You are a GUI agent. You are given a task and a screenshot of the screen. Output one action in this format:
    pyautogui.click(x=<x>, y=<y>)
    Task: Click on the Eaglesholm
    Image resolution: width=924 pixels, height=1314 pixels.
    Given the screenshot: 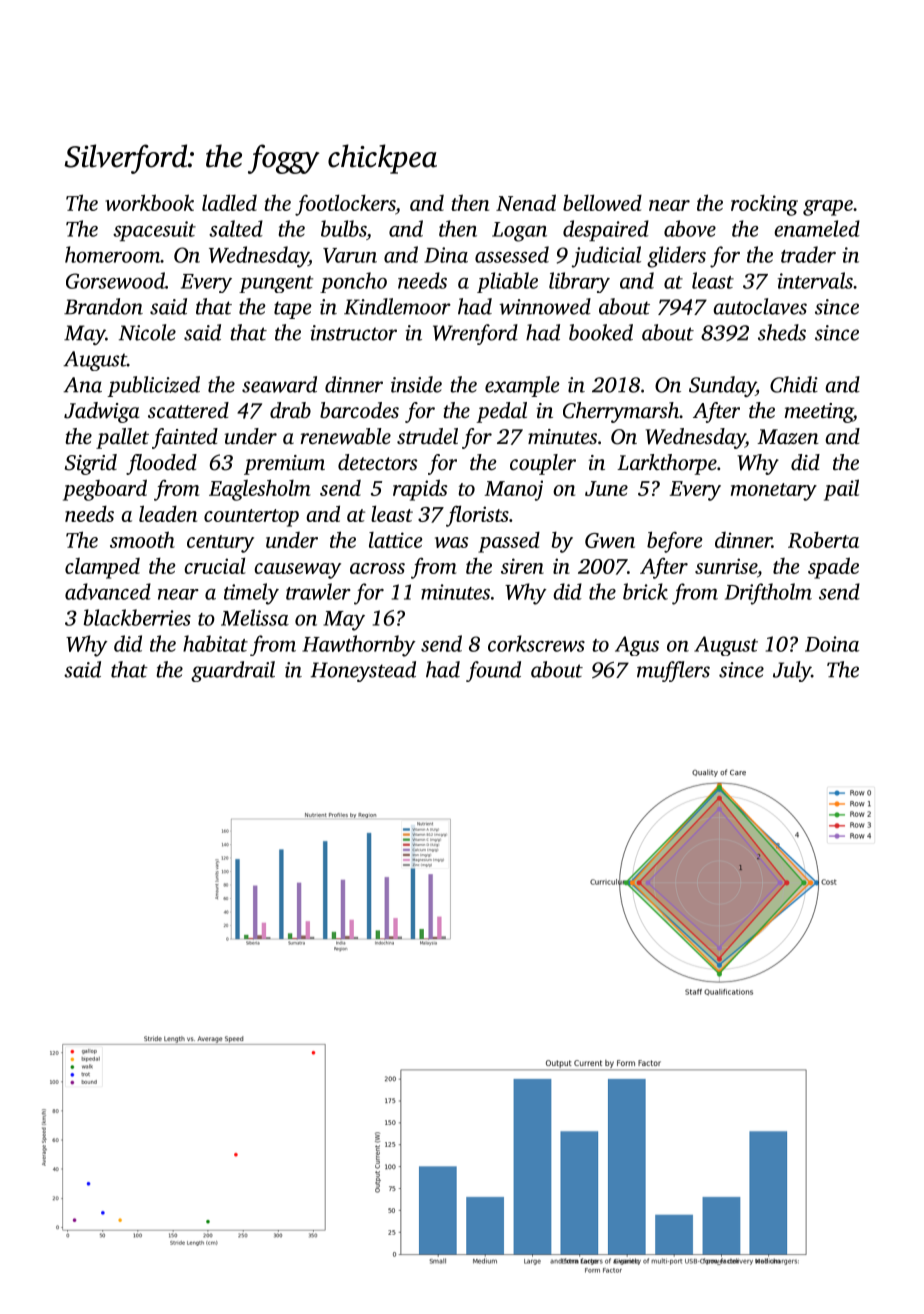 What is the action you would take?
    pyautogui.click(x=260, y=490)
